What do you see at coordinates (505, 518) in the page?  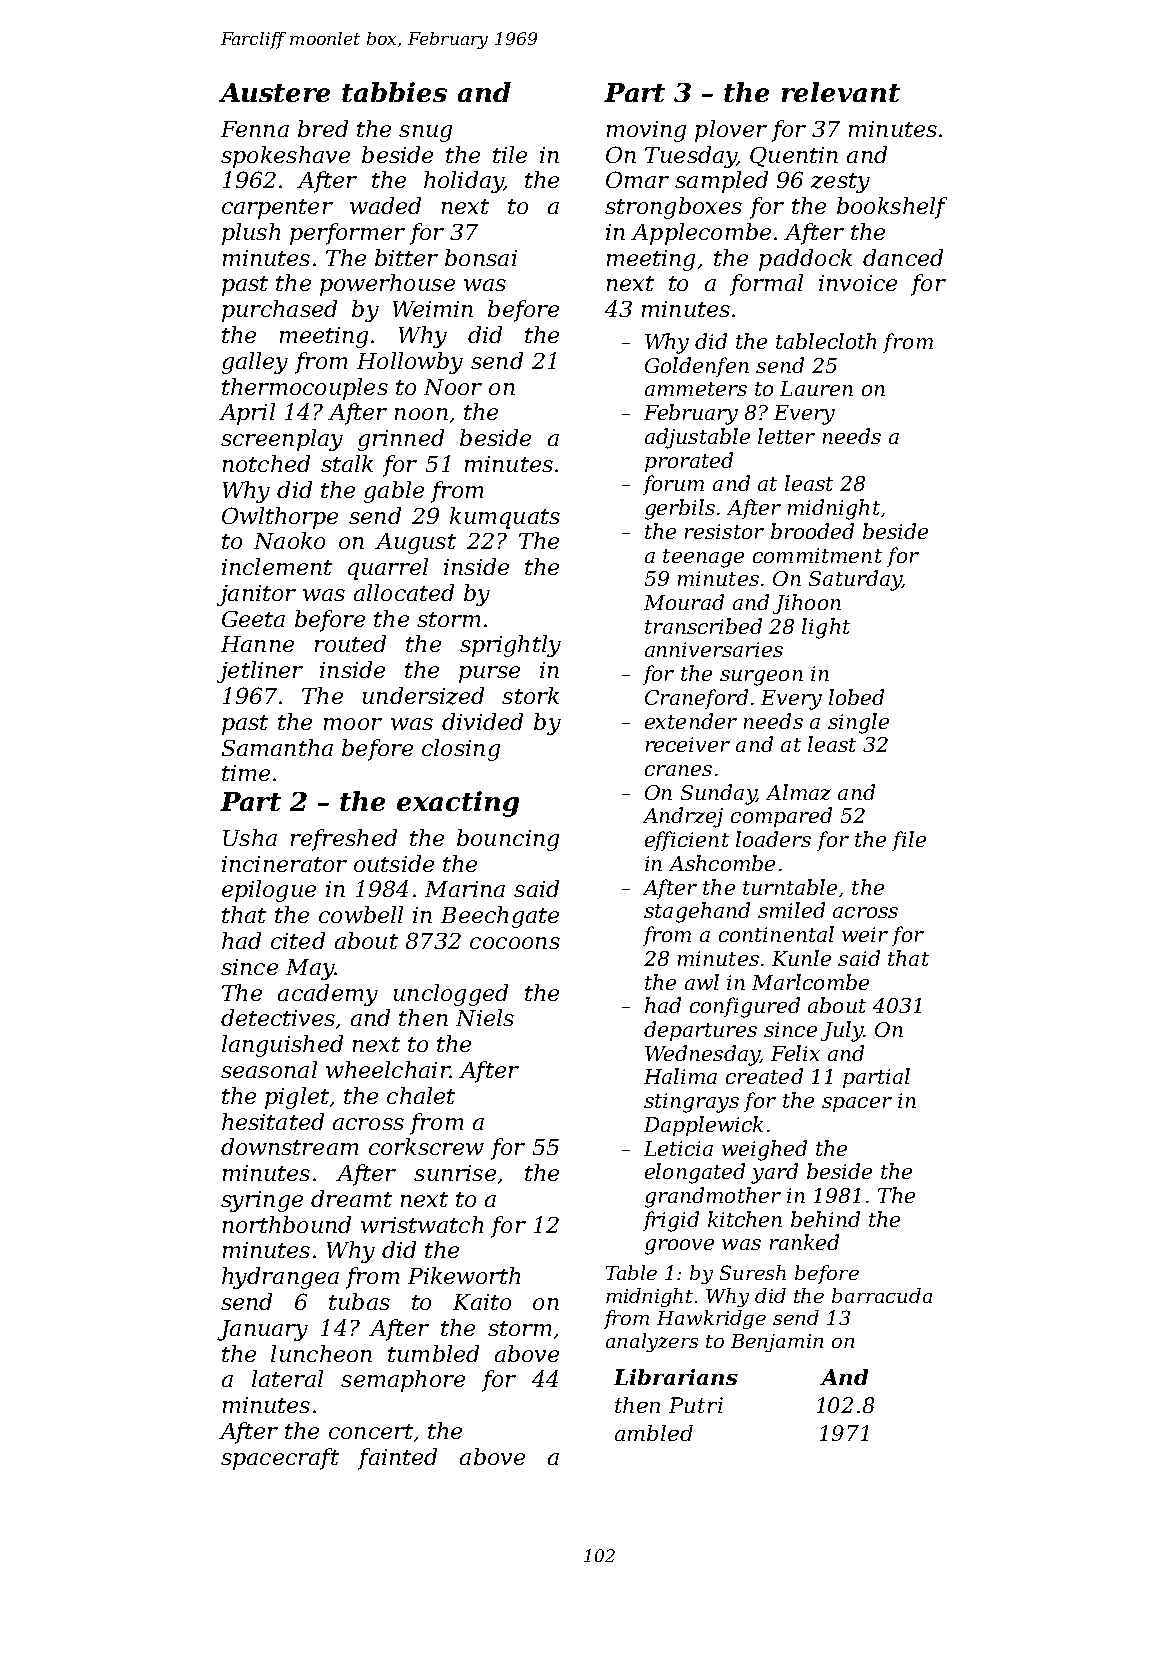 I see `kumquats` at bounding box center [505, 518].
